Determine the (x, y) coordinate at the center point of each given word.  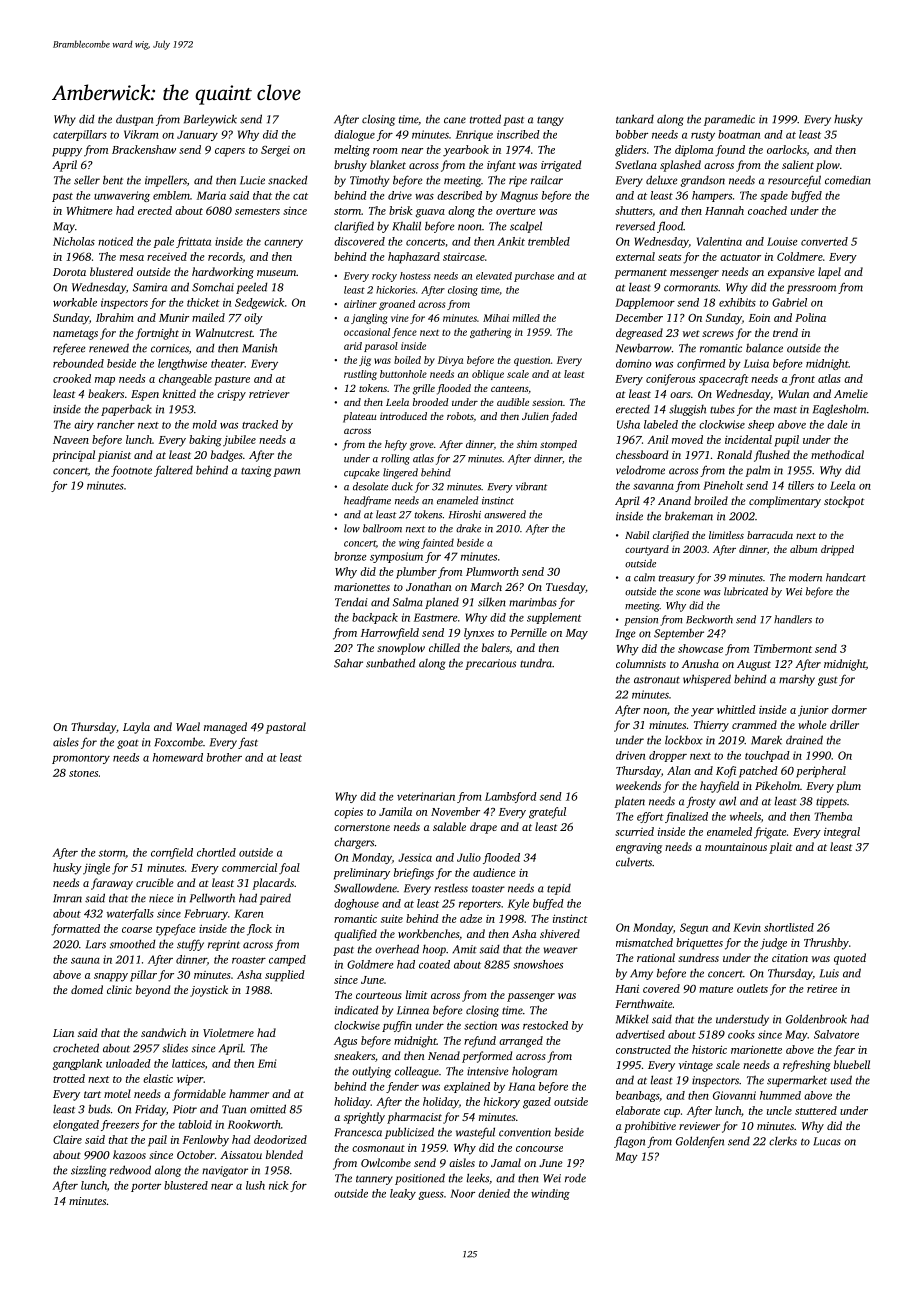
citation (790, 958)
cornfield (172, 853)
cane (455, 120)
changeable (185, 380)
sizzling (88, 1171)
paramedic (729, 120)
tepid (559, 889)
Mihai (496, 318)
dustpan (134, 120)
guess (431, 1196)
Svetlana (636, 164)
